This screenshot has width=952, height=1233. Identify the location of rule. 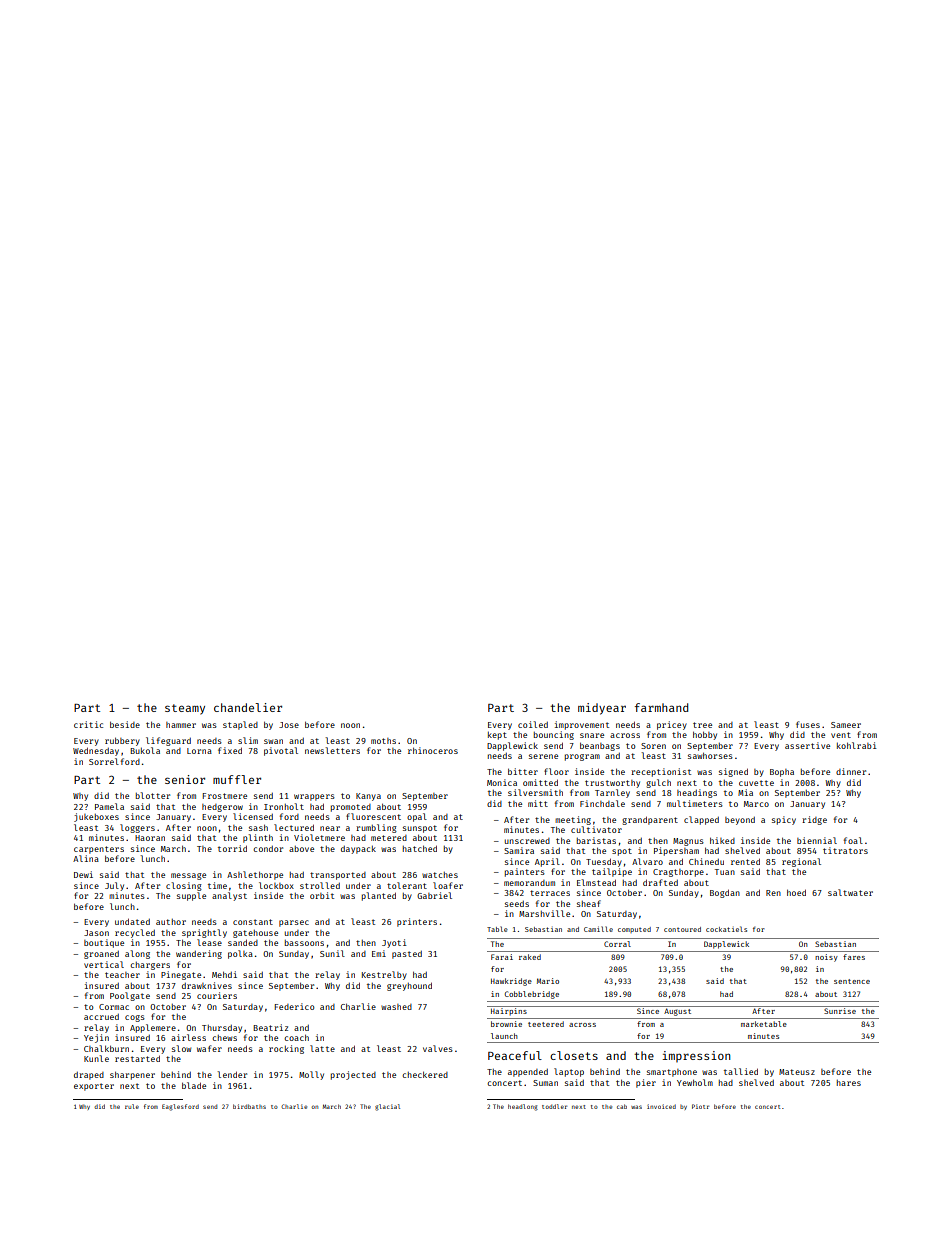
(132, 1106).
